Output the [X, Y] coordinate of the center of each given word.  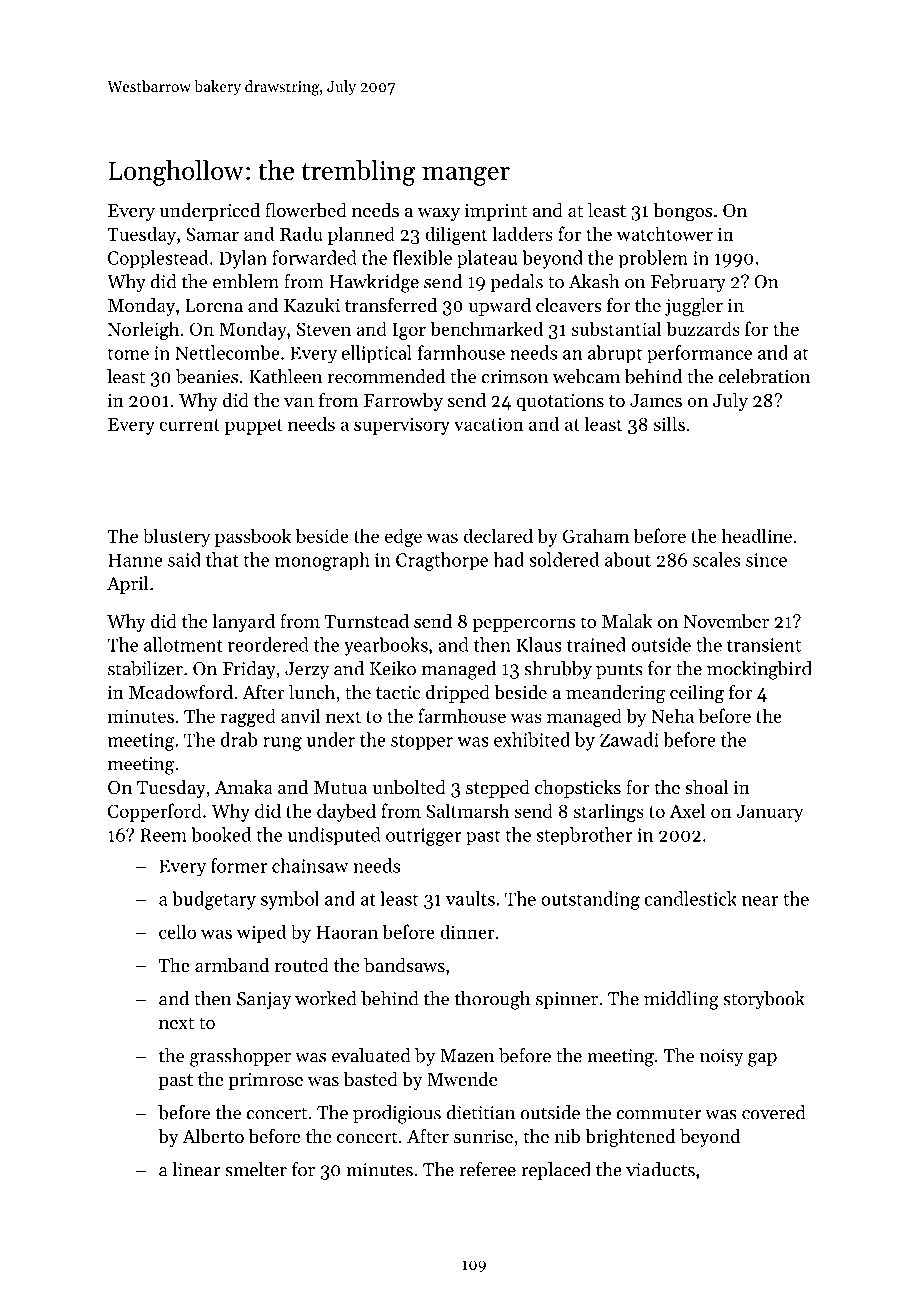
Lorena [214, 305]
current [189, 425]
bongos [682, 212]
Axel [687, 810]
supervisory [402, 426]
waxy [438, 214]
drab [238, 739]
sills [669, 423]
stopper [422, 743]
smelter [256, 1169]
